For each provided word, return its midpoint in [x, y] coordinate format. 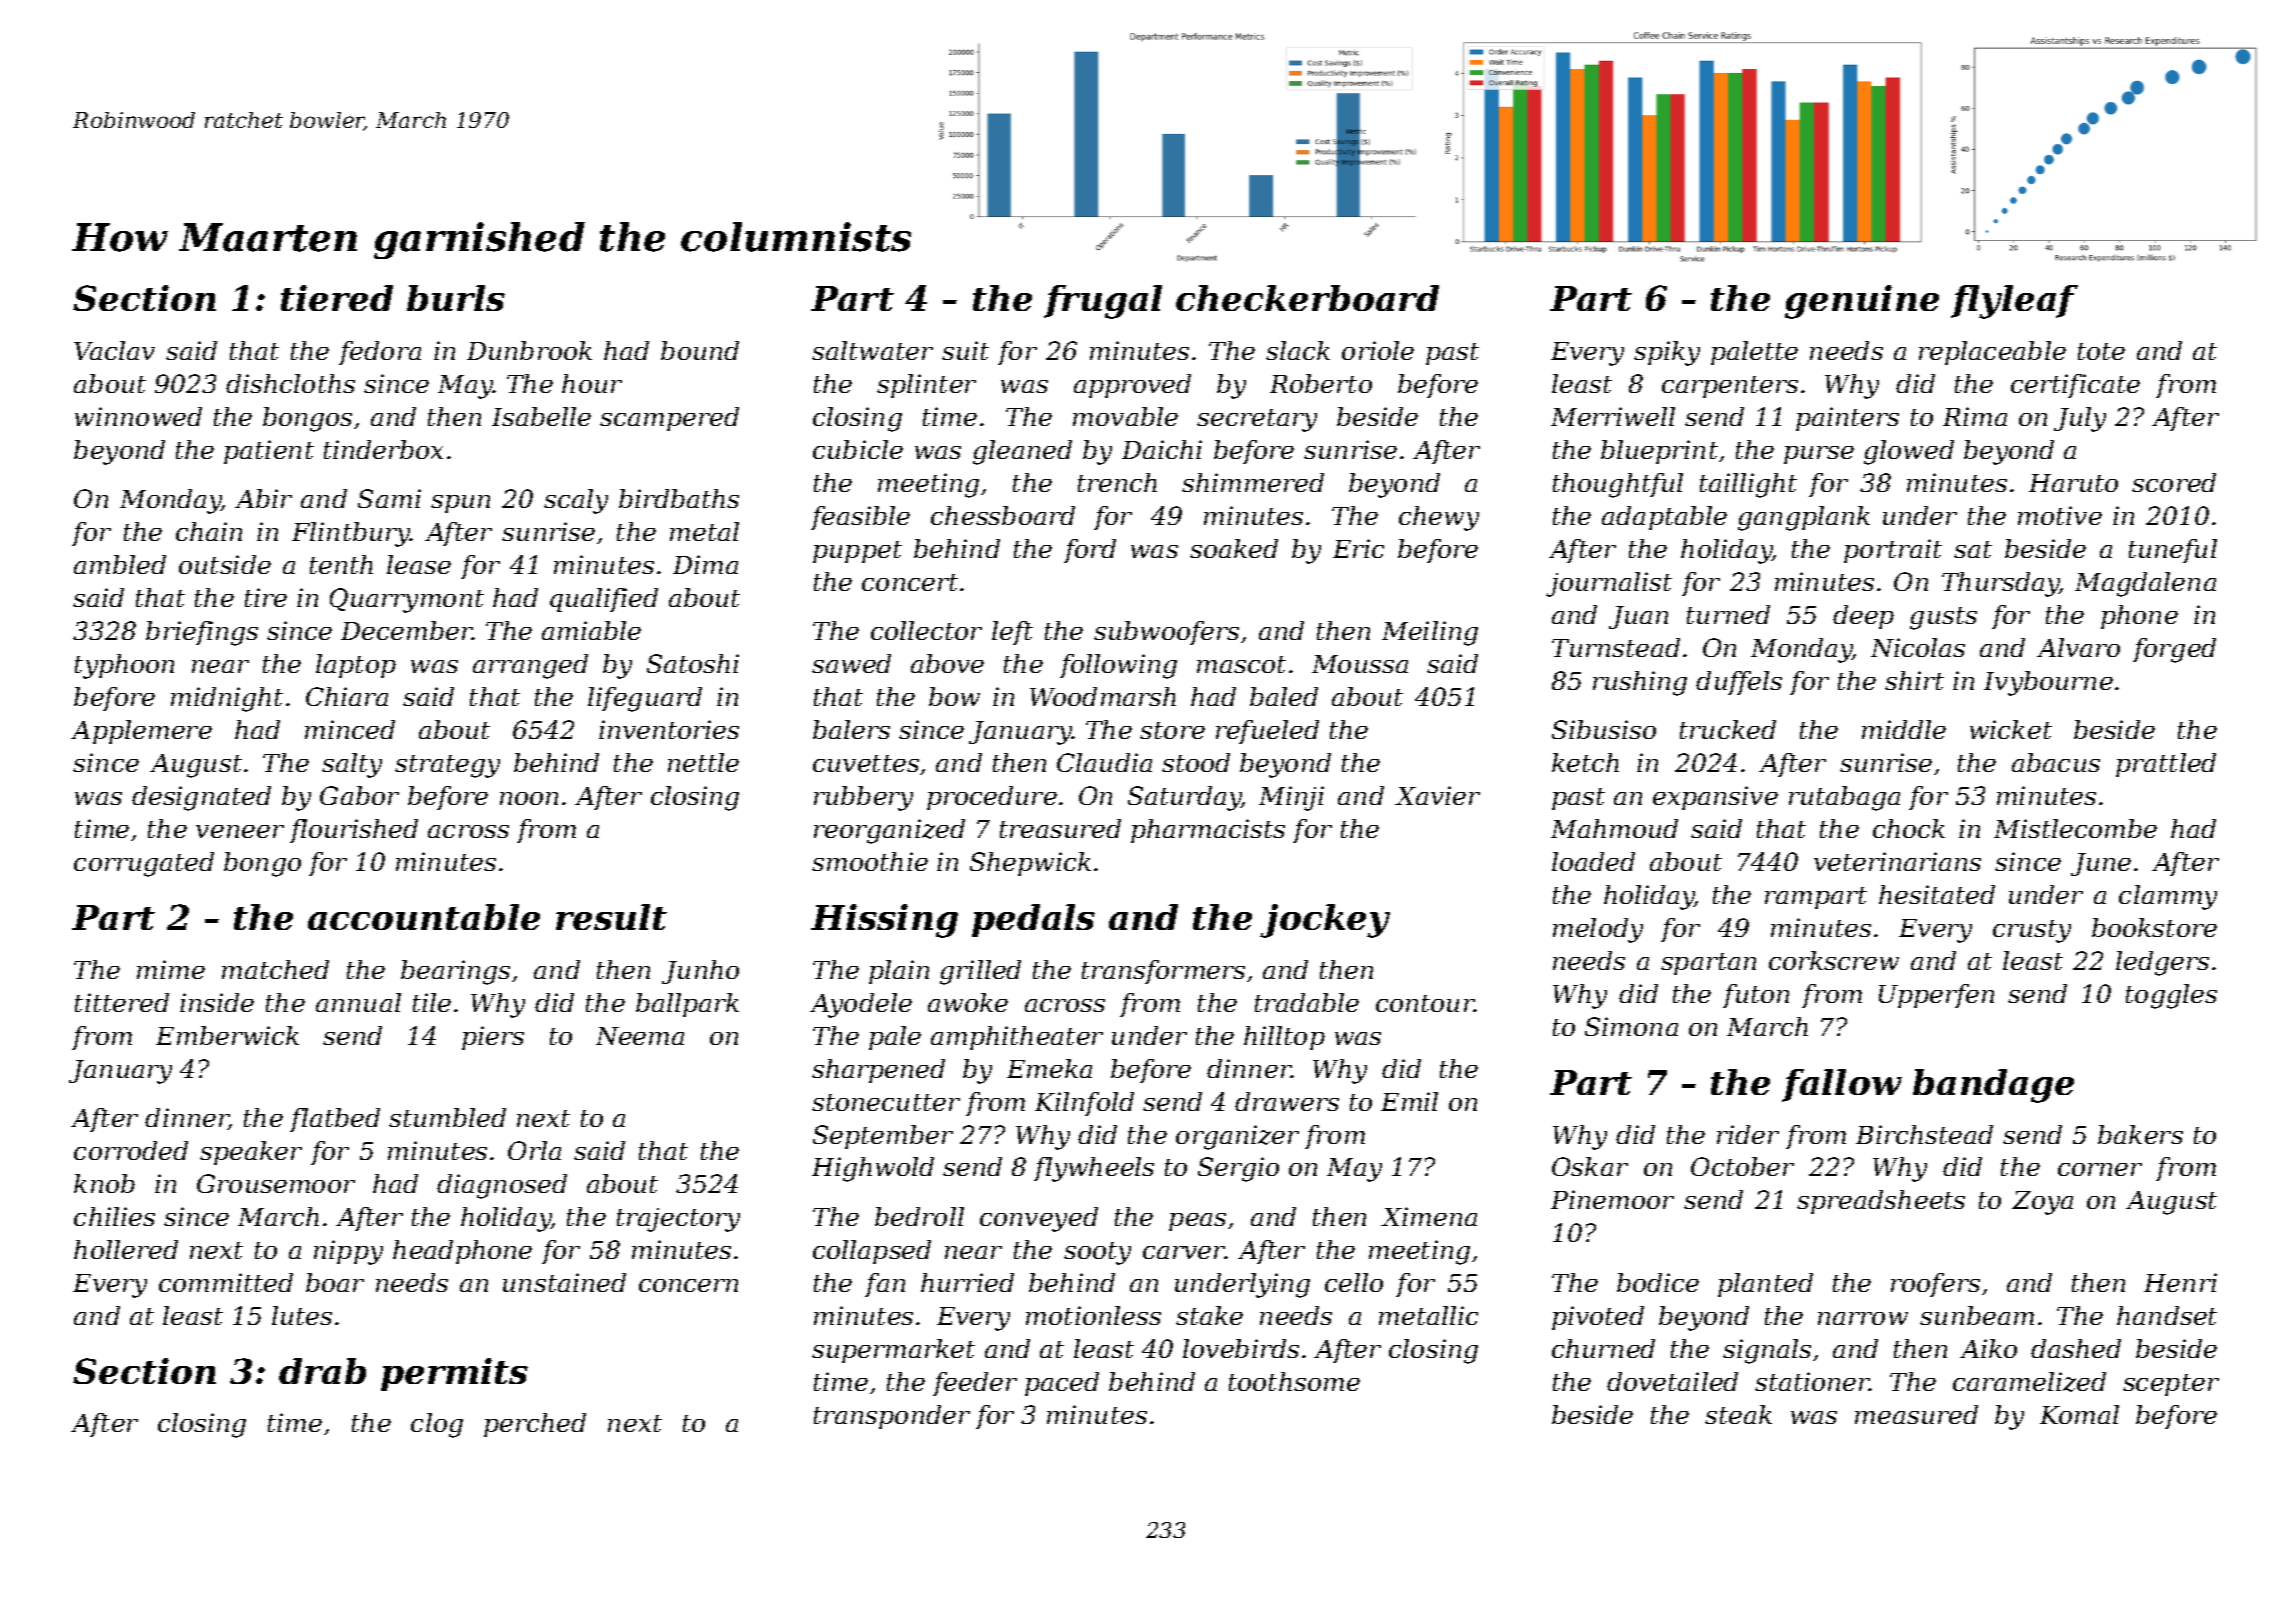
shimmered [1253, 482]
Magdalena [2145, 584]
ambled [120, 564]
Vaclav [114, 350]
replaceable [1992, 353]
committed [226, 1282]
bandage [1993, 1086]
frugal [1103, 302]
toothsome [1294, 1381]
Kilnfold [1084, 1104]
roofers [1935, 1285]
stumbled [447, 1117]
